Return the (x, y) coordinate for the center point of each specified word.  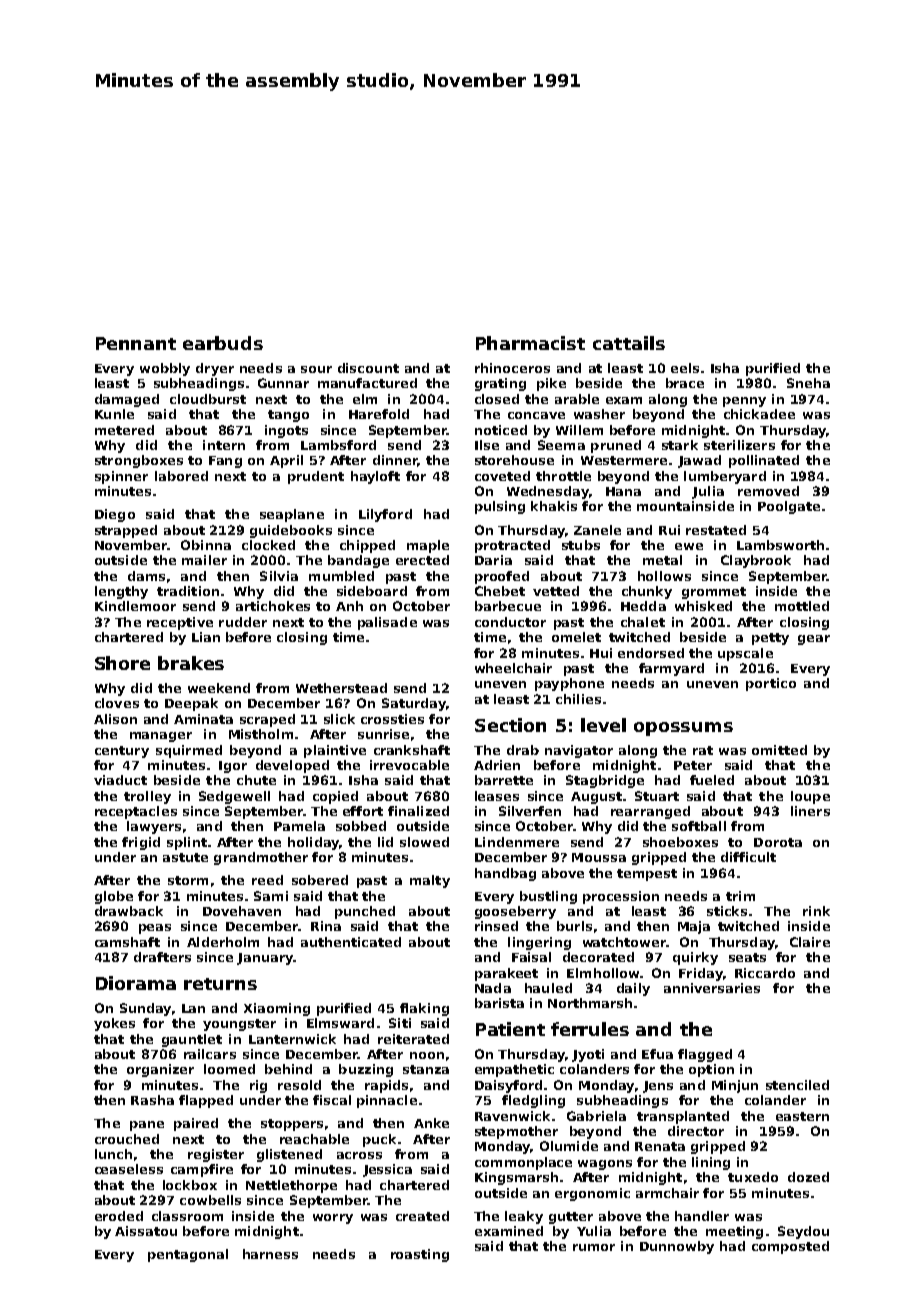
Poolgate (789, 507)
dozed (808, 1177)
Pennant (136, 343)
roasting (420, 1255)
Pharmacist (530, 343)
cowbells (210, 1200)
